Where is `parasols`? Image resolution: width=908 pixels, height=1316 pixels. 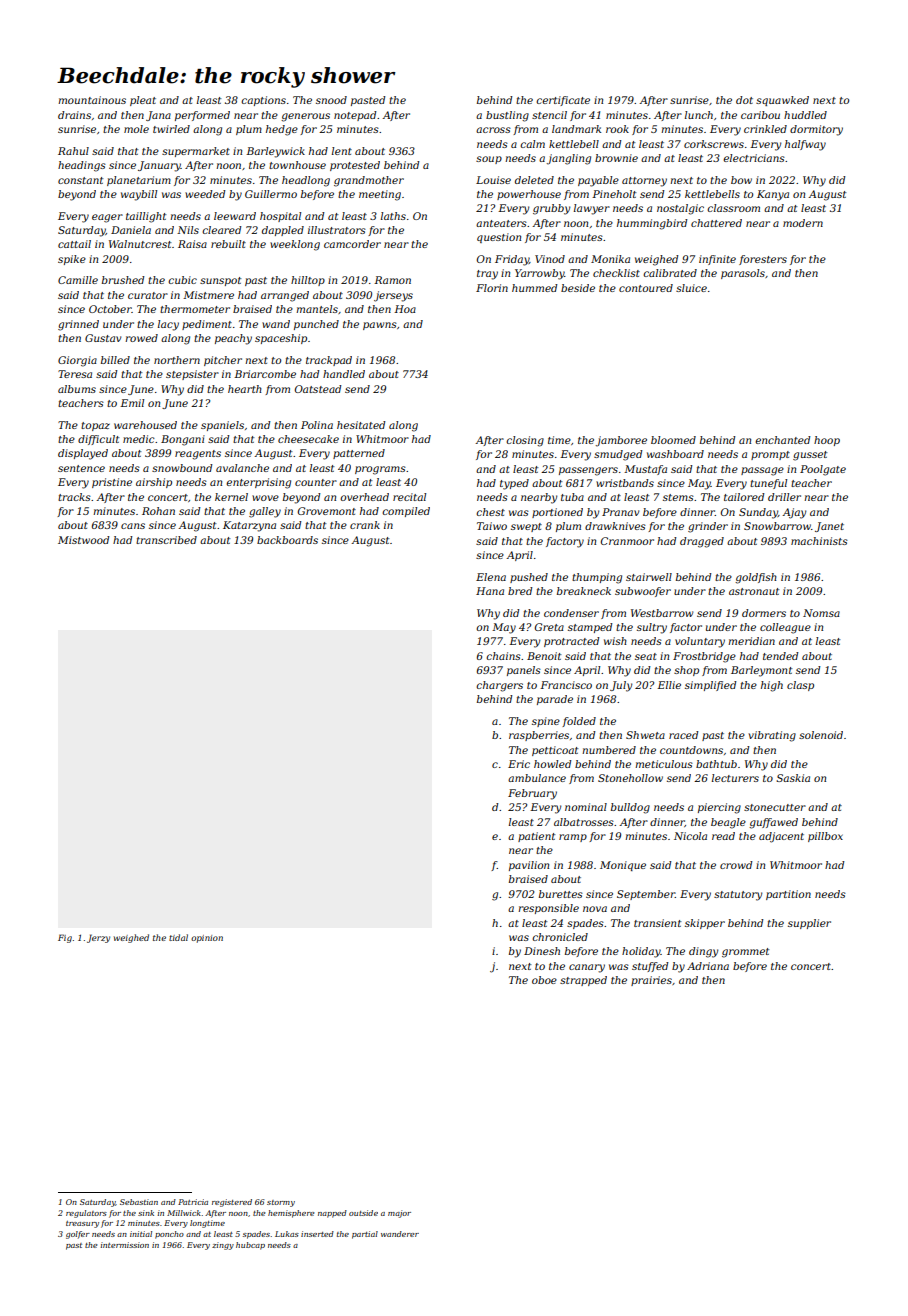
parasols is located at coordinates (743, 274).
